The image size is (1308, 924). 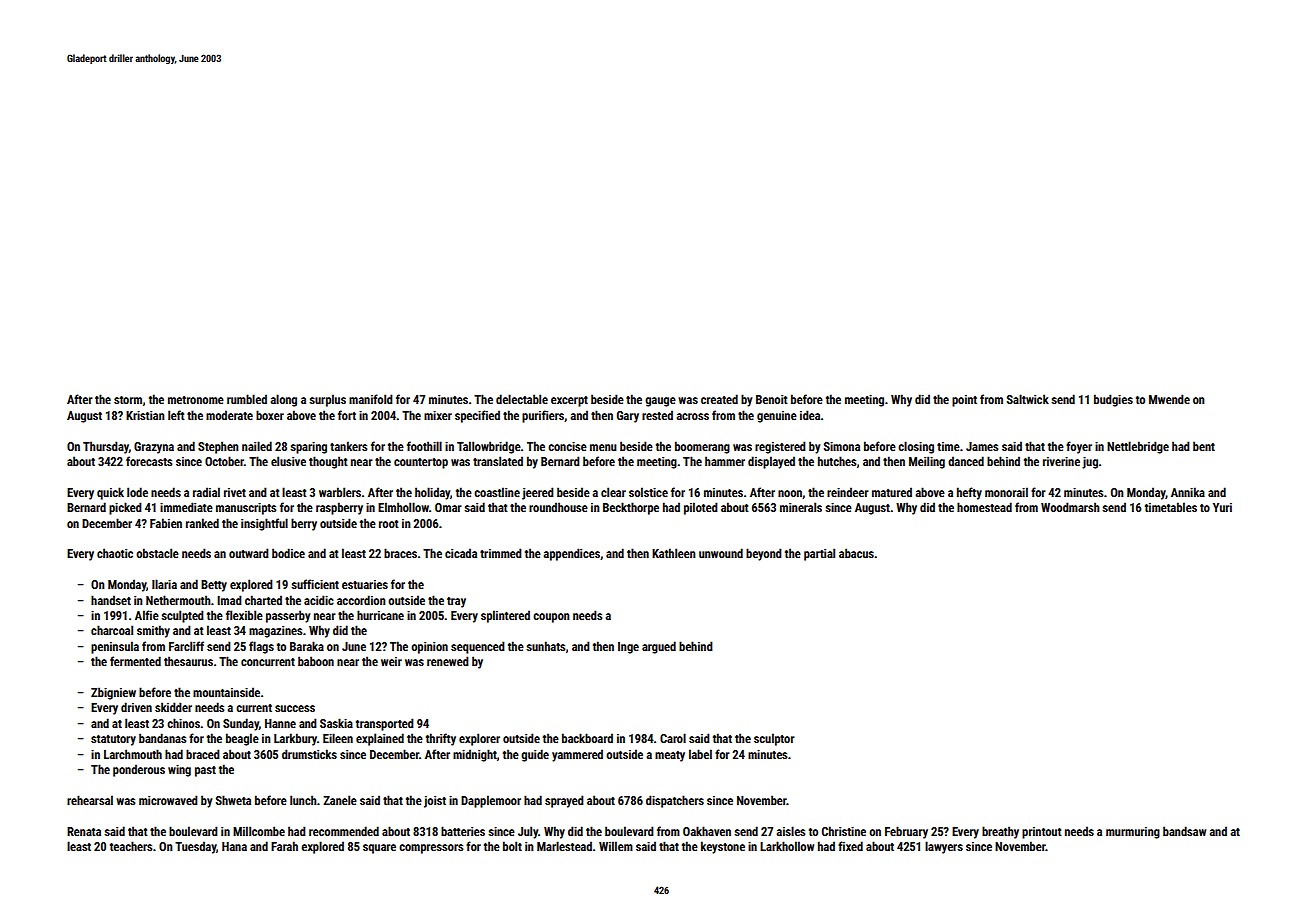 I want to click on abacus, so click(x=856, y=553).
